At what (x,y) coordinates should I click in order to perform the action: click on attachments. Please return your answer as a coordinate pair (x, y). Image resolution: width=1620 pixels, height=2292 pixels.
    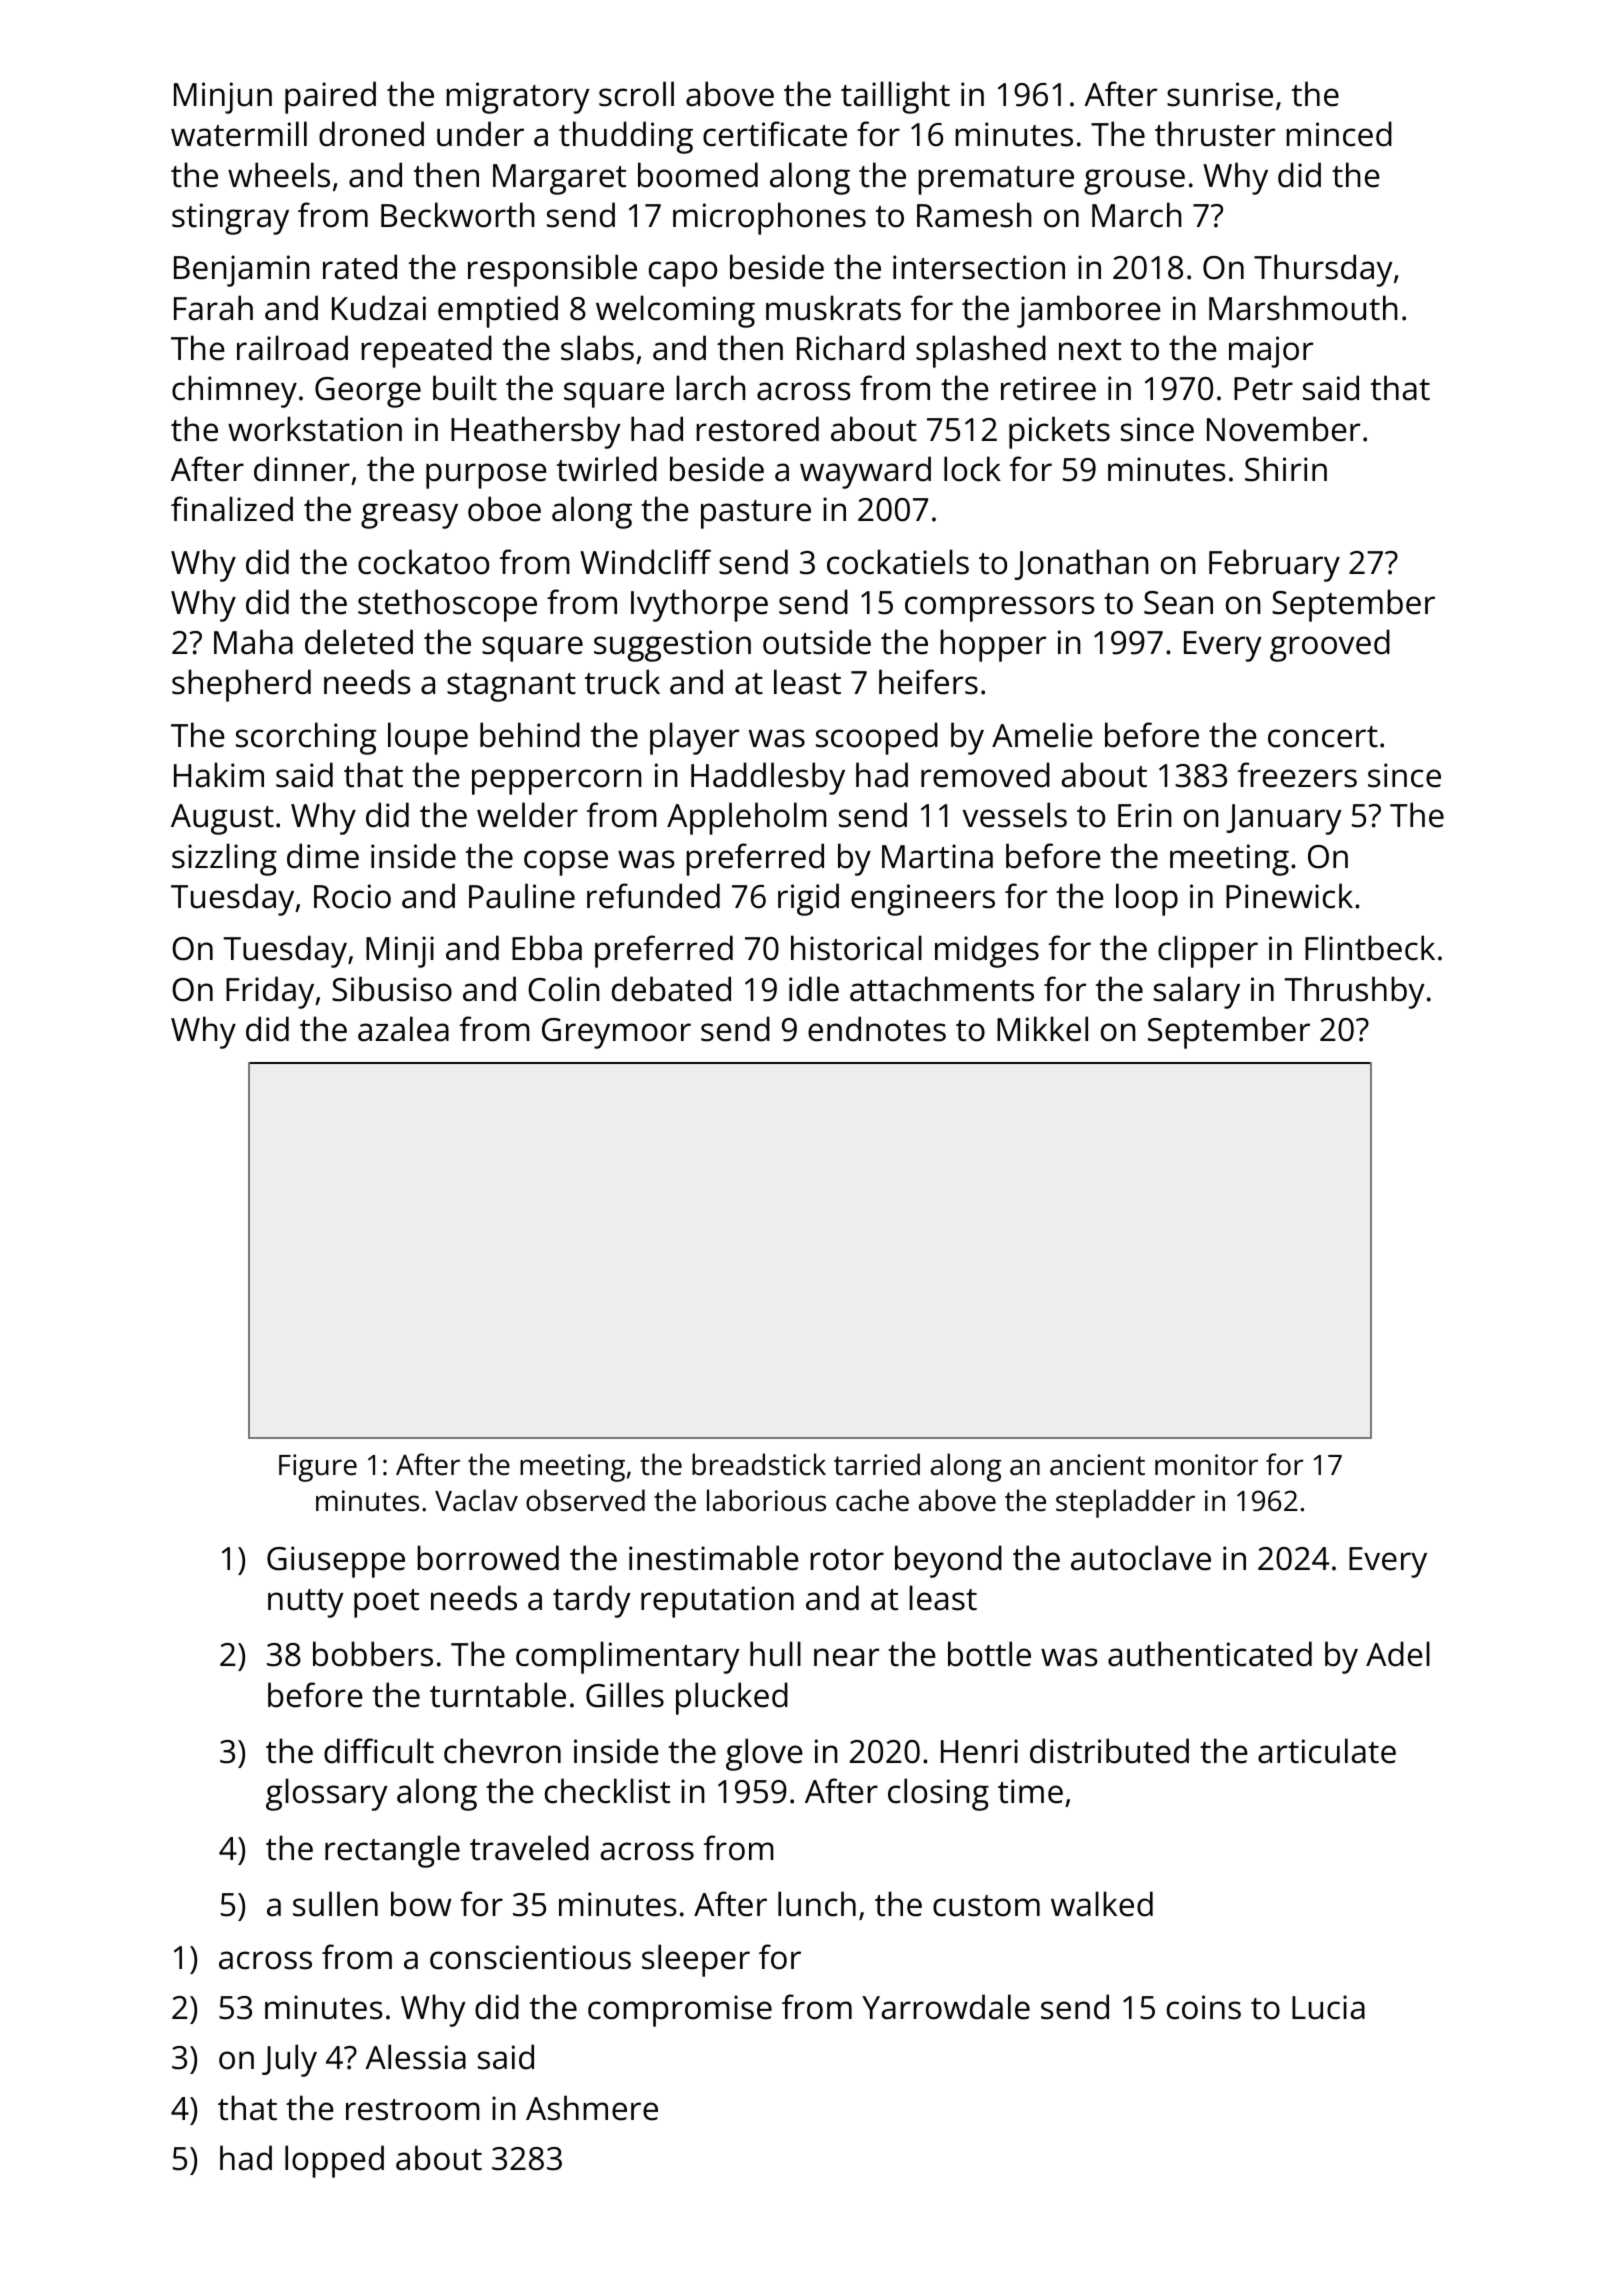
    Looking at the image, I should click on (942, 989).
